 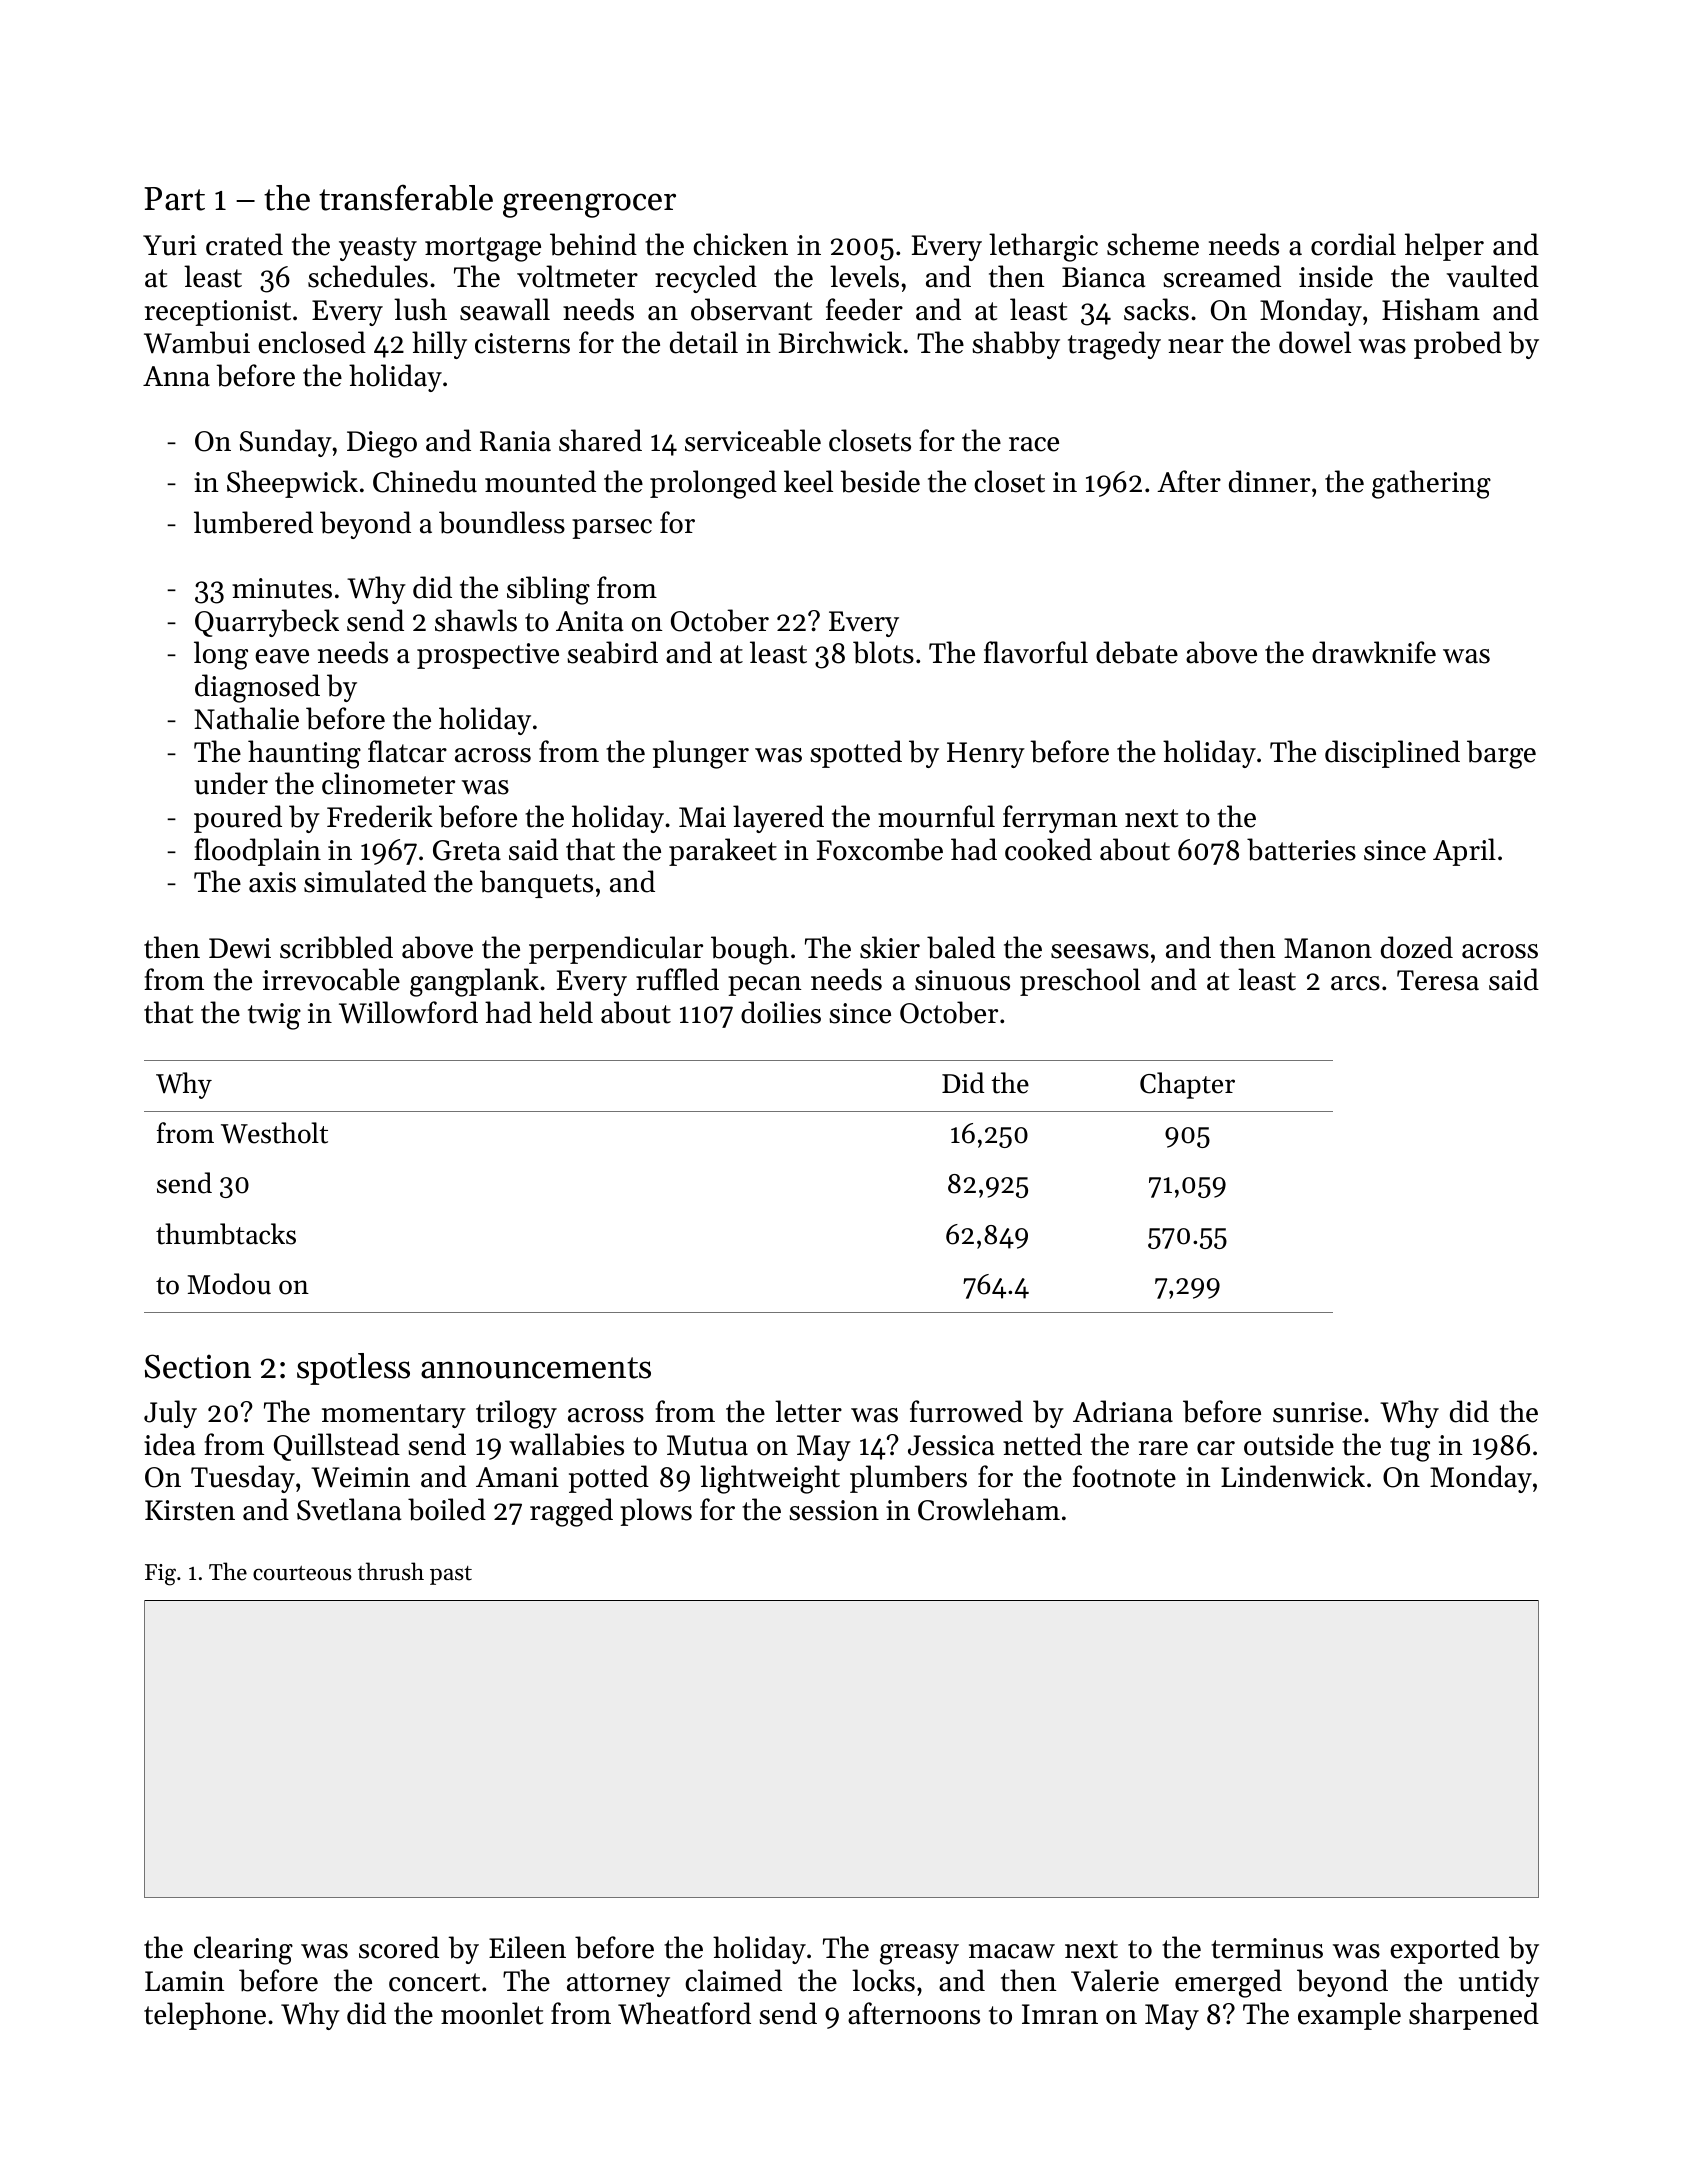 I want to click on courteous, so click(x=302, y=1573).
